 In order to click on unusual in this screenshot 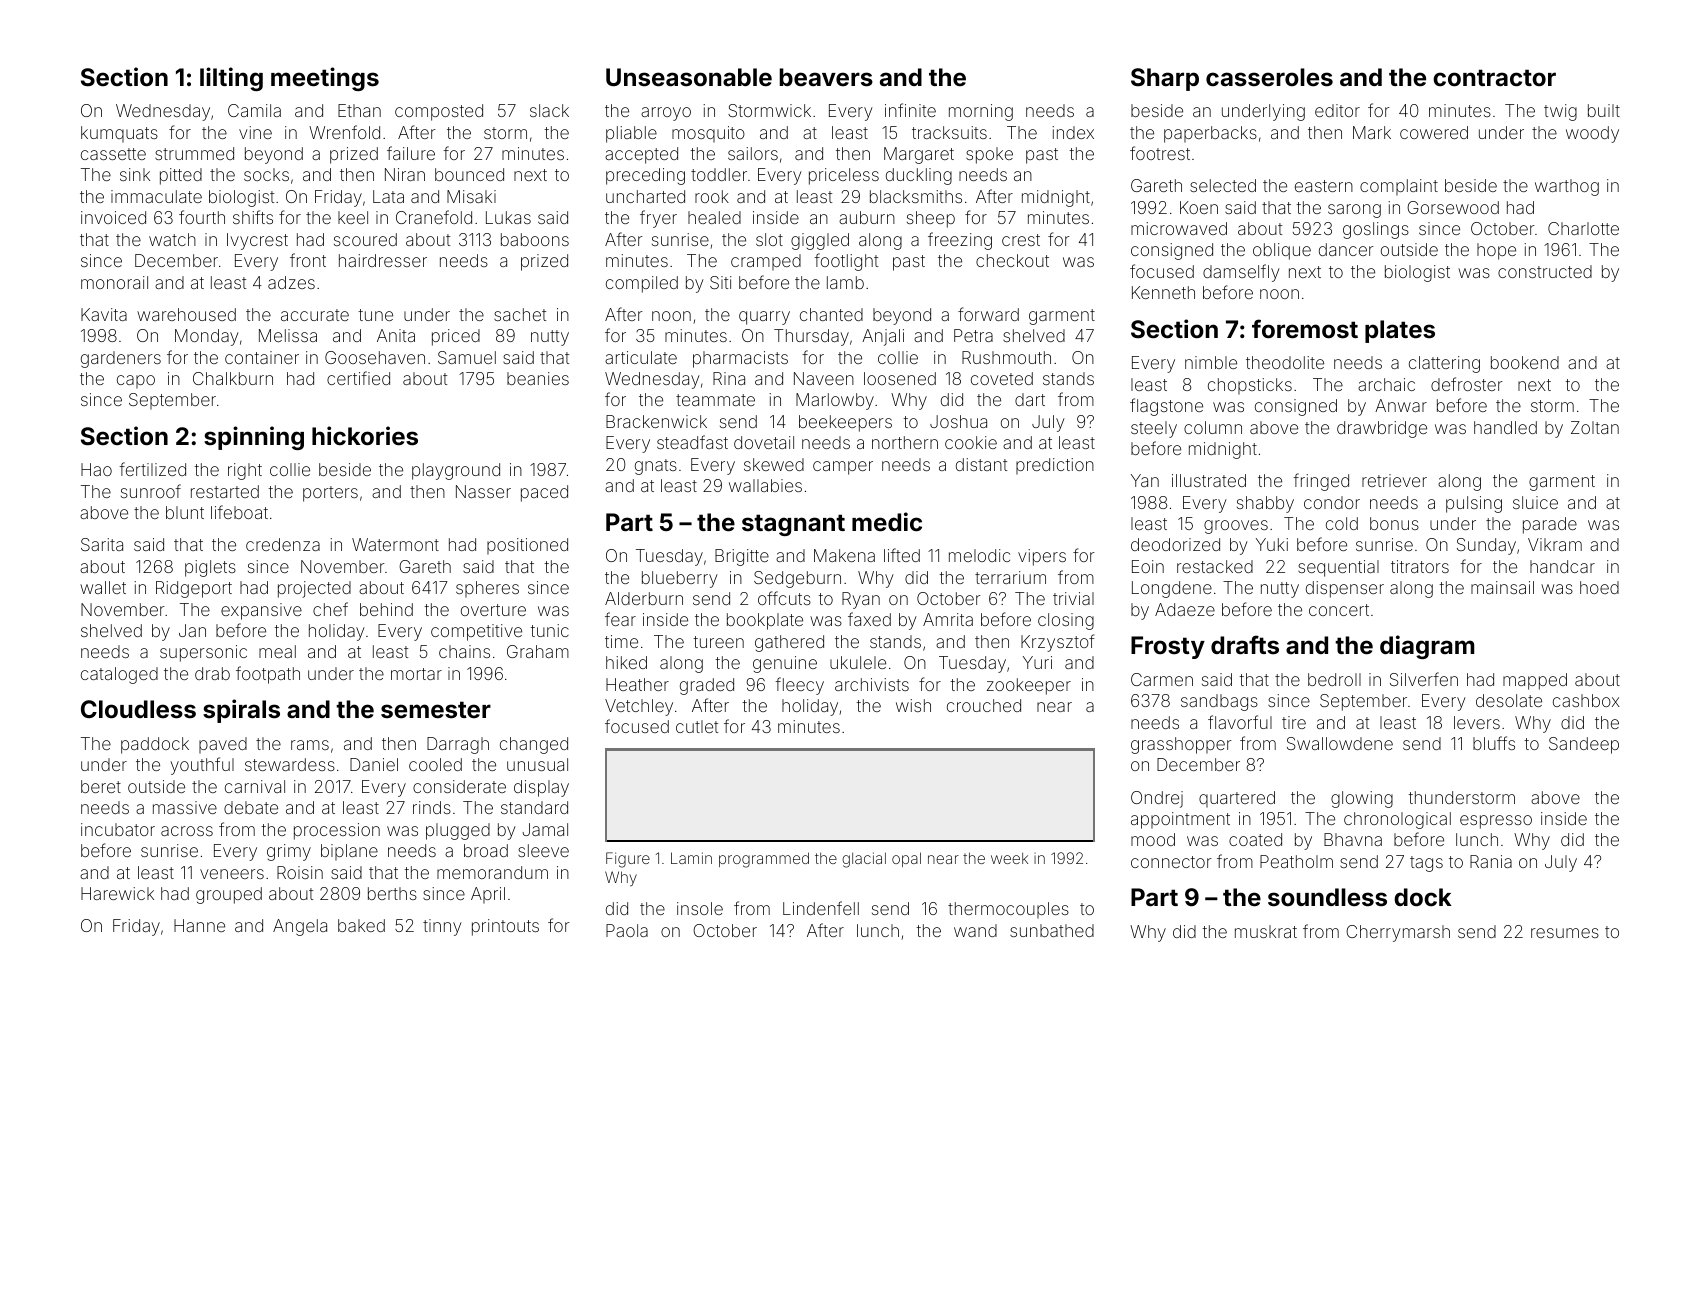, I will do `click(537, 764)`.
